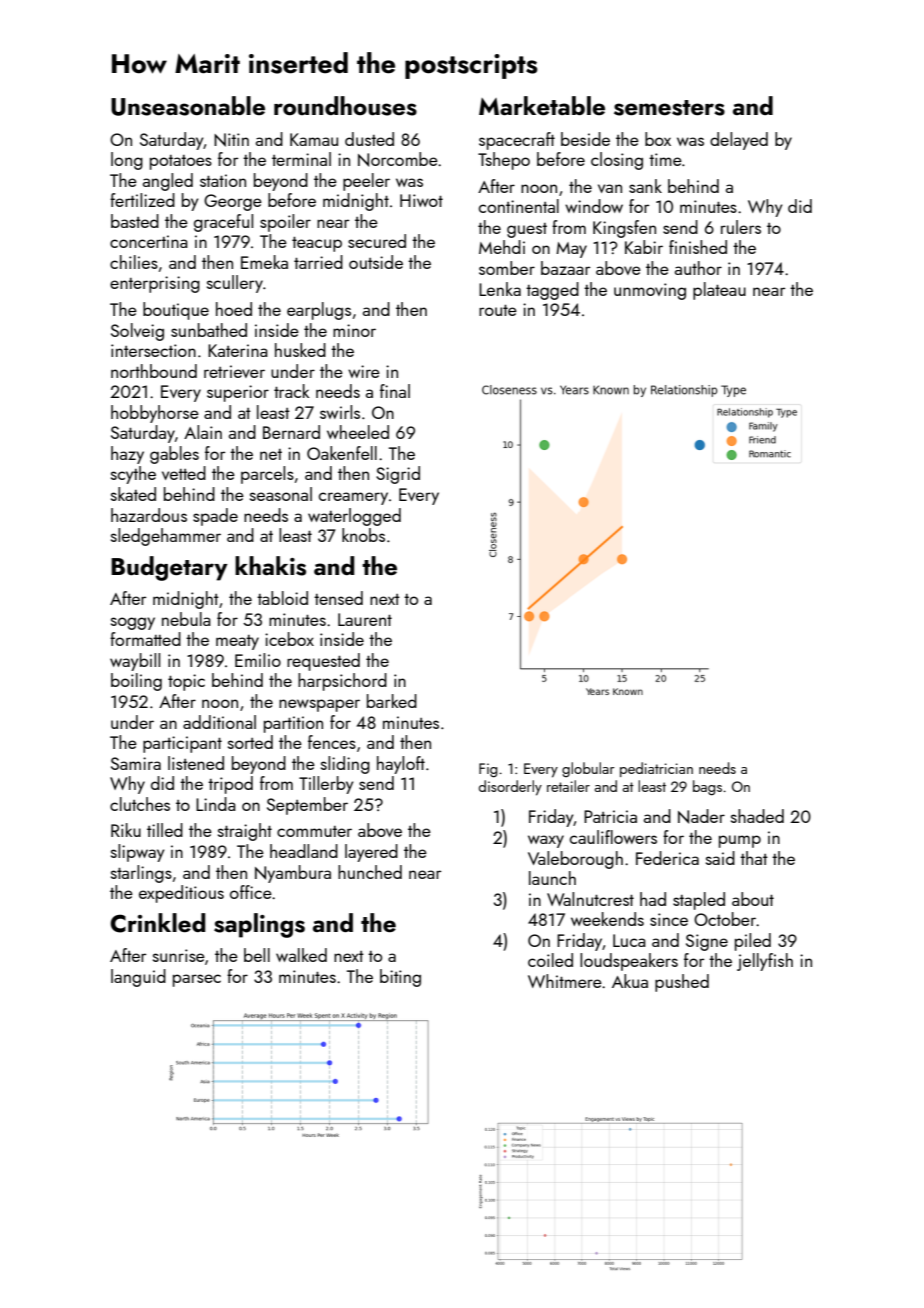 Image resolution: width=924 pixels, height=1308 pixels. What do you see at coordinates (656, 769) in the image?
I see `pediatrician` at bounding box center [656, 769].
